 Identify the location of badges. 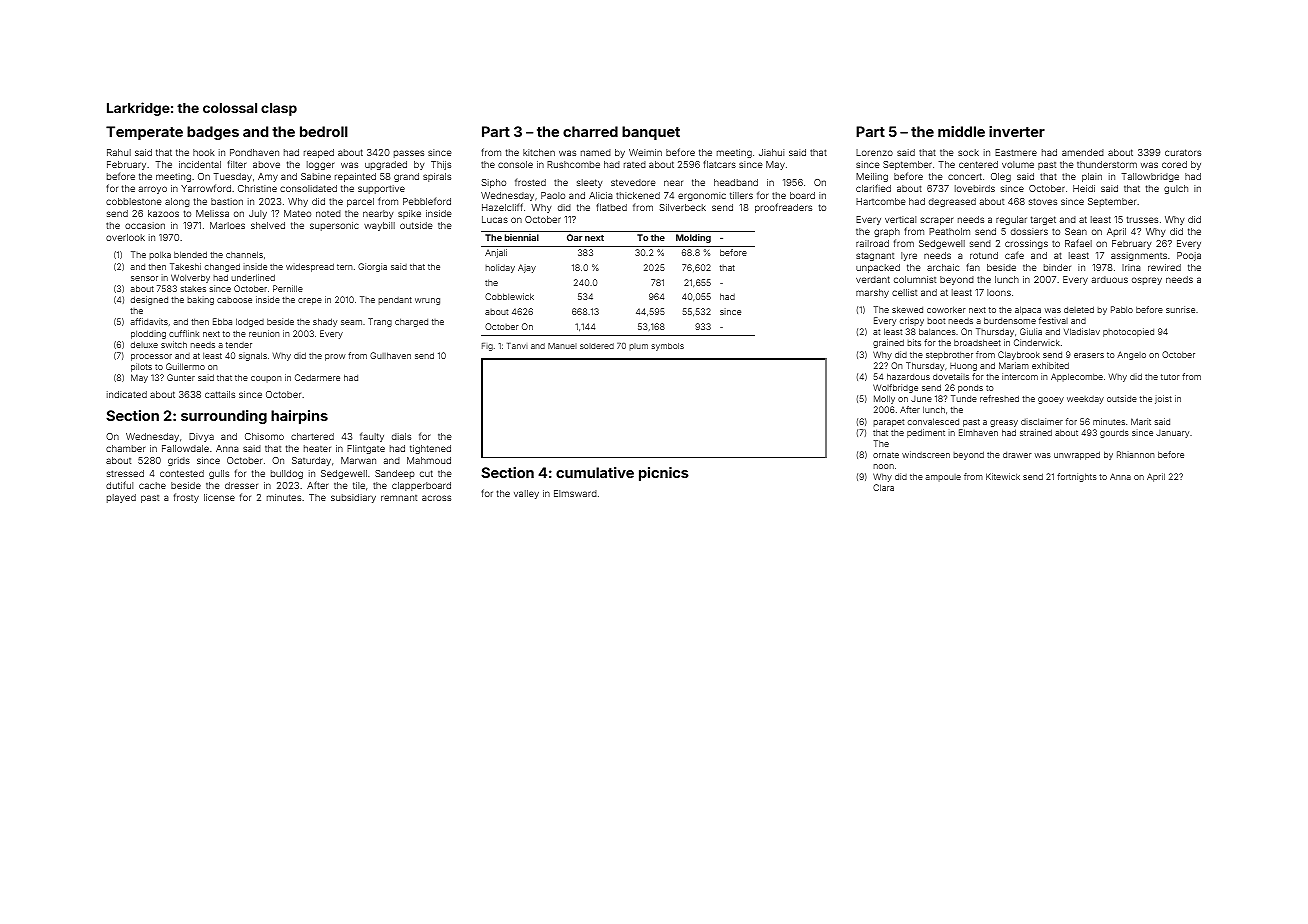
(213, 133).
